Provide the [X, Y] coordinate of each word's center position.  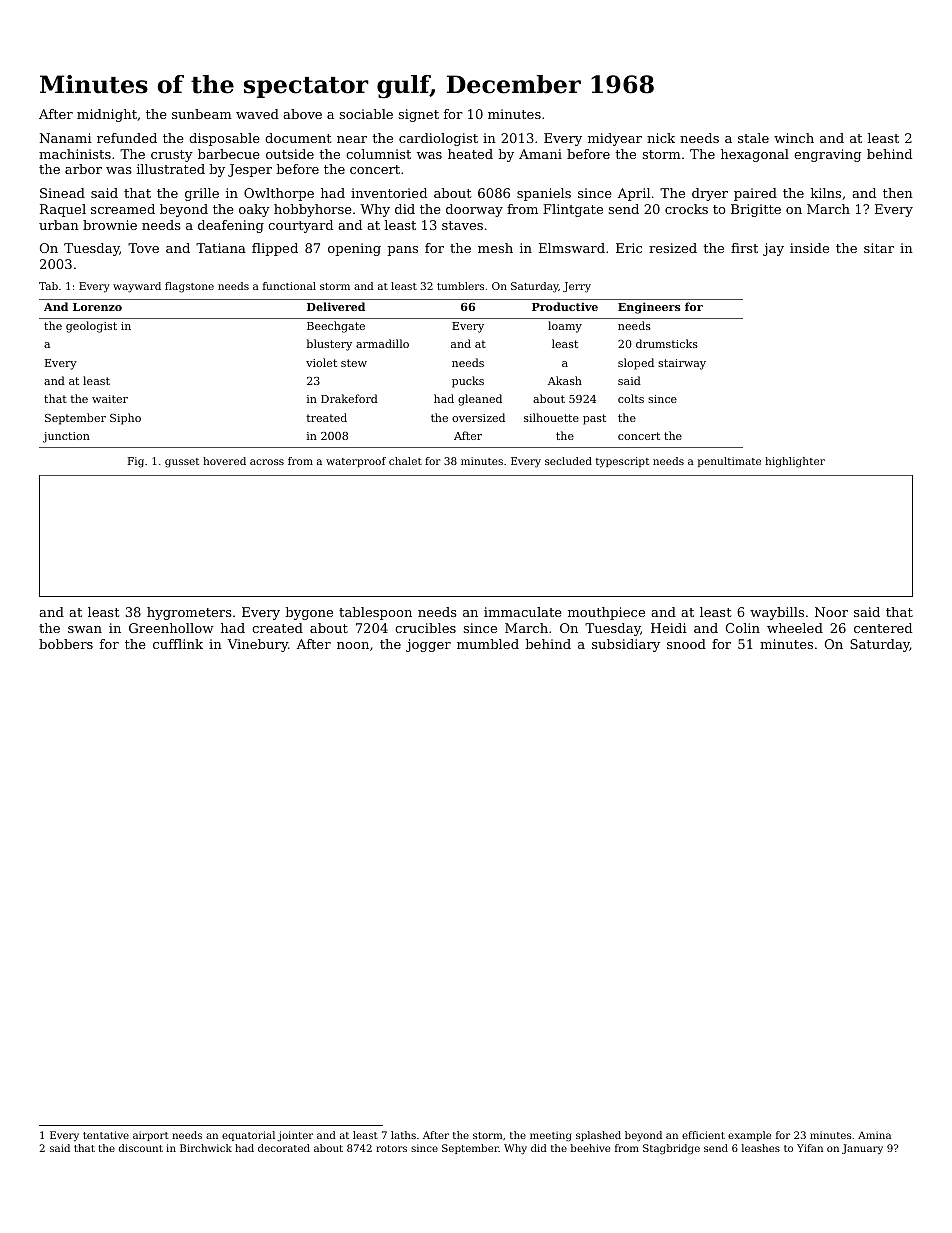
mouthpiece [606, 613]
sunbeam [202, 114]
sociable [366, 114]
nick [661, 138]
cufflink [178, 644]
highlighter [795, 462]
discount [141, 1148]
